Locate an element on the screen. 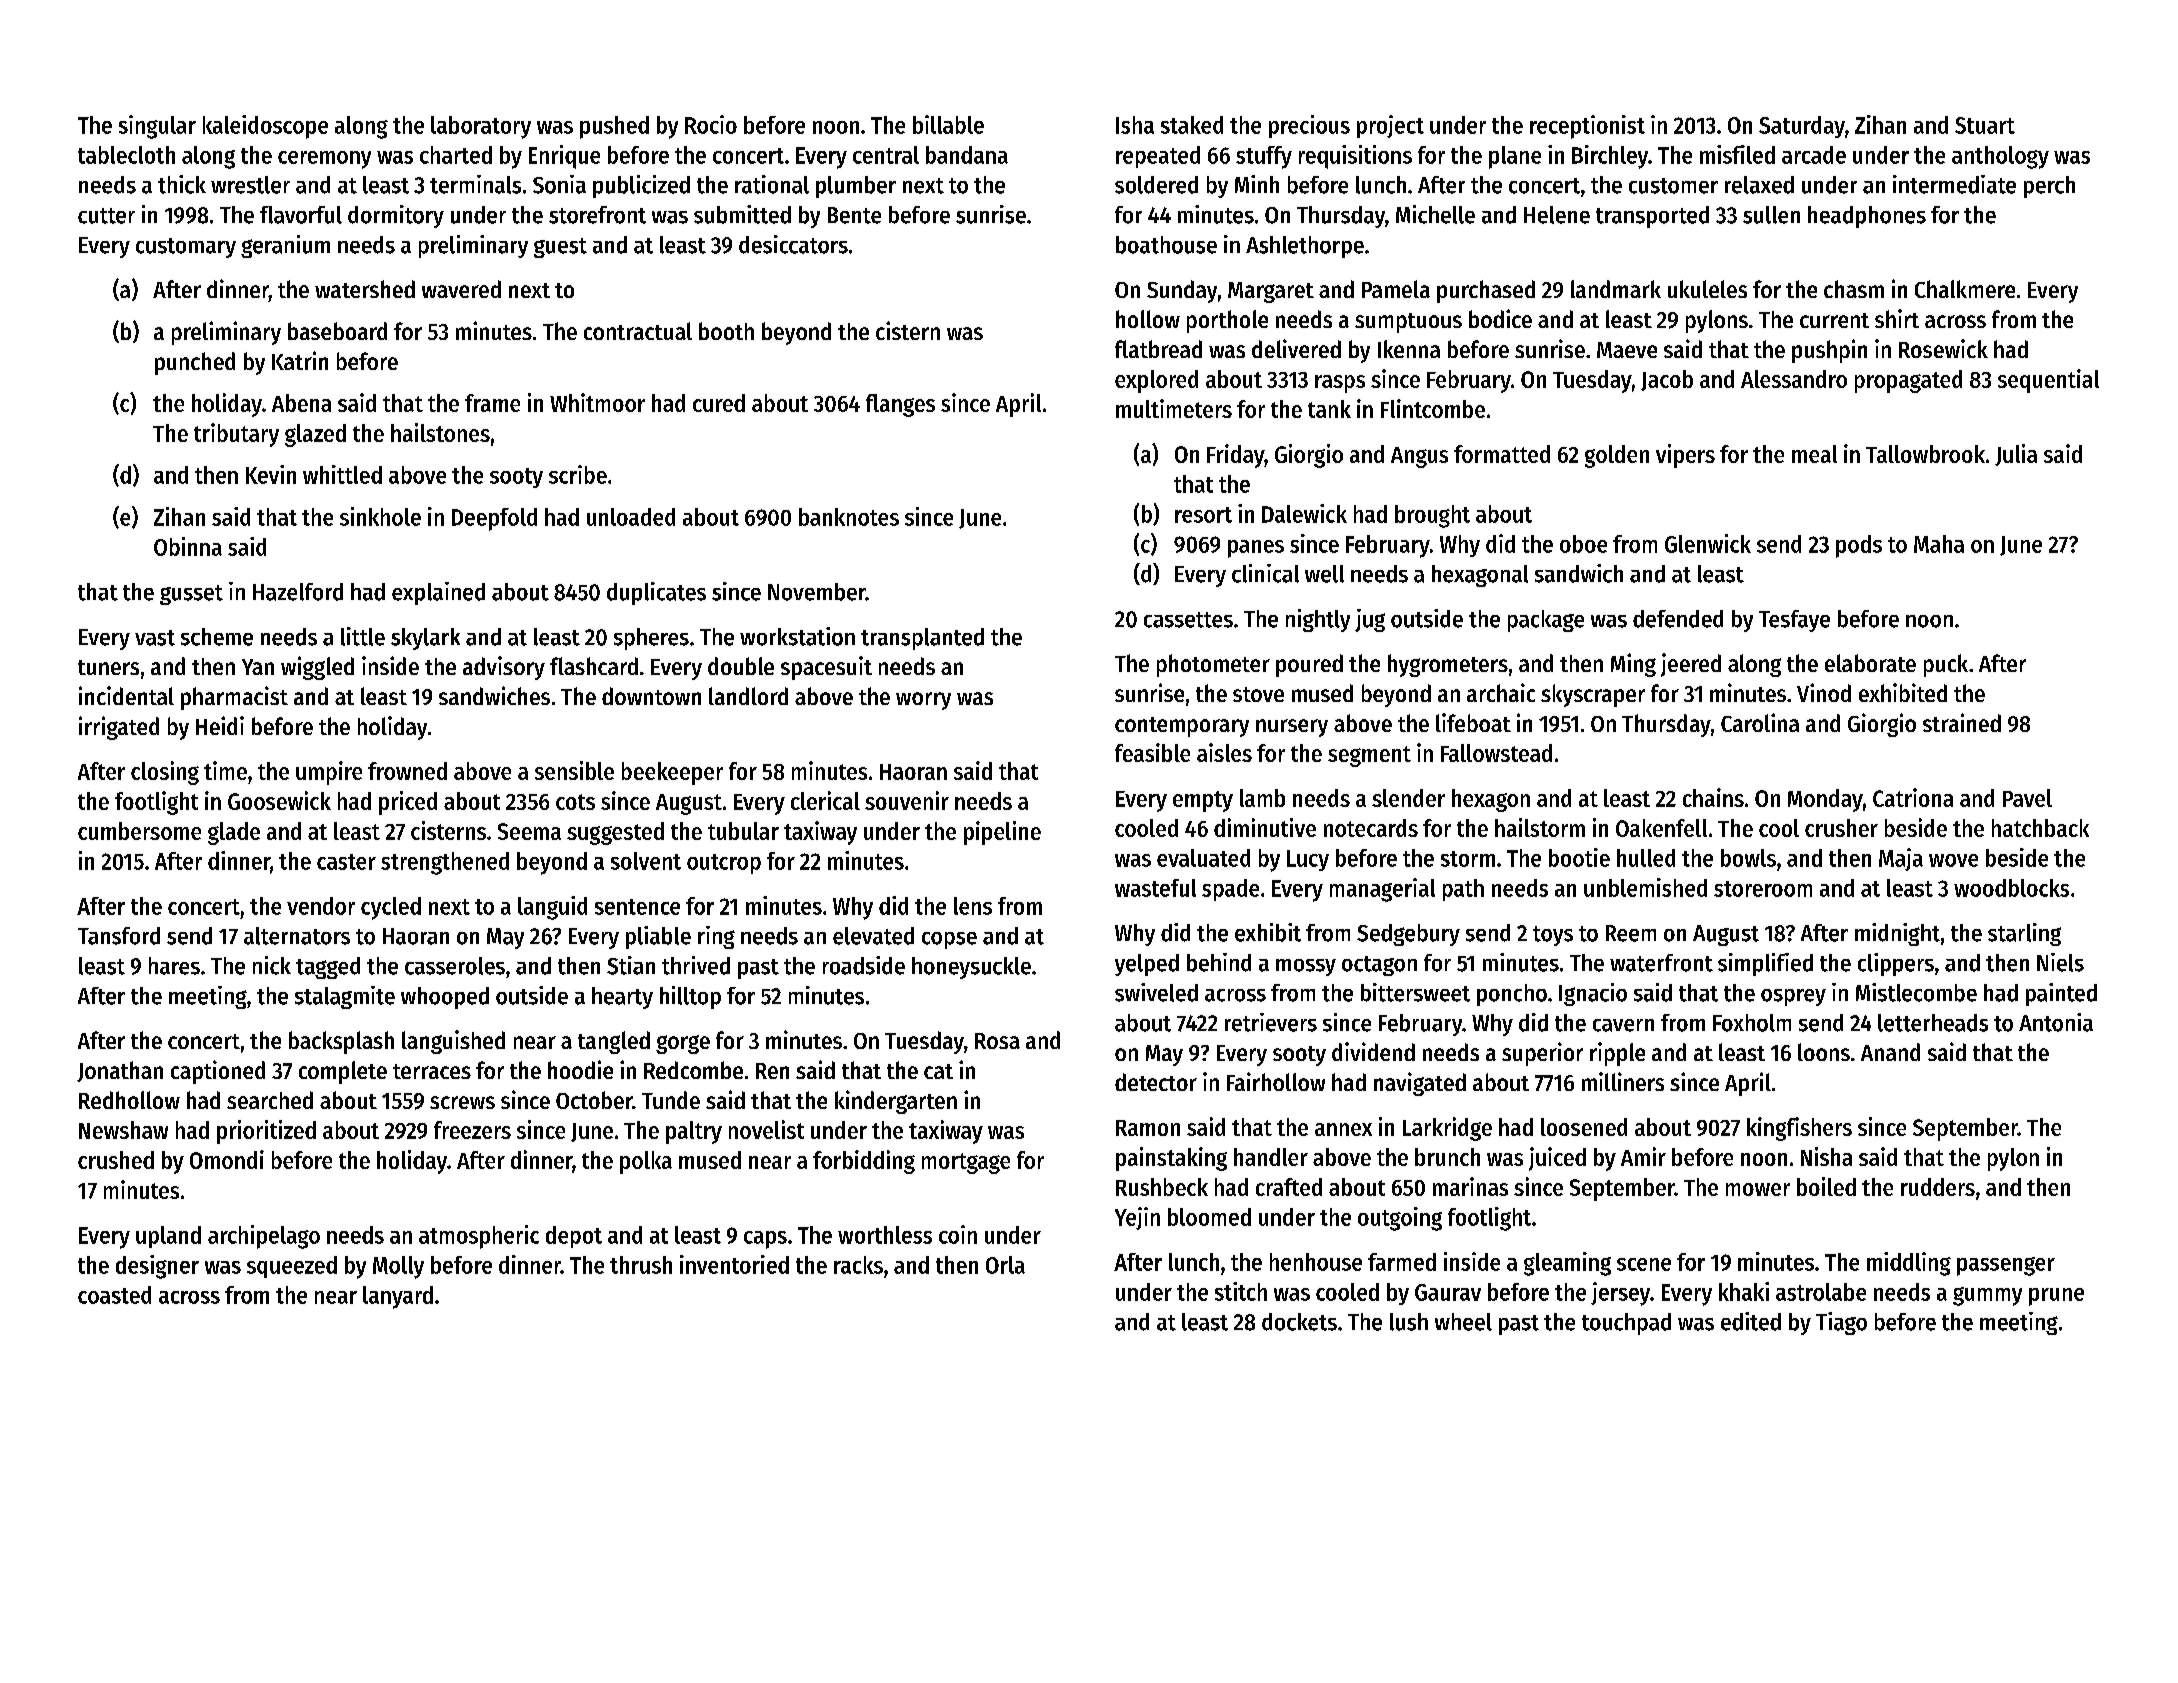 This screenshot has height=1683, width=2178. lanyard is located at coordinates (398, 1297).
